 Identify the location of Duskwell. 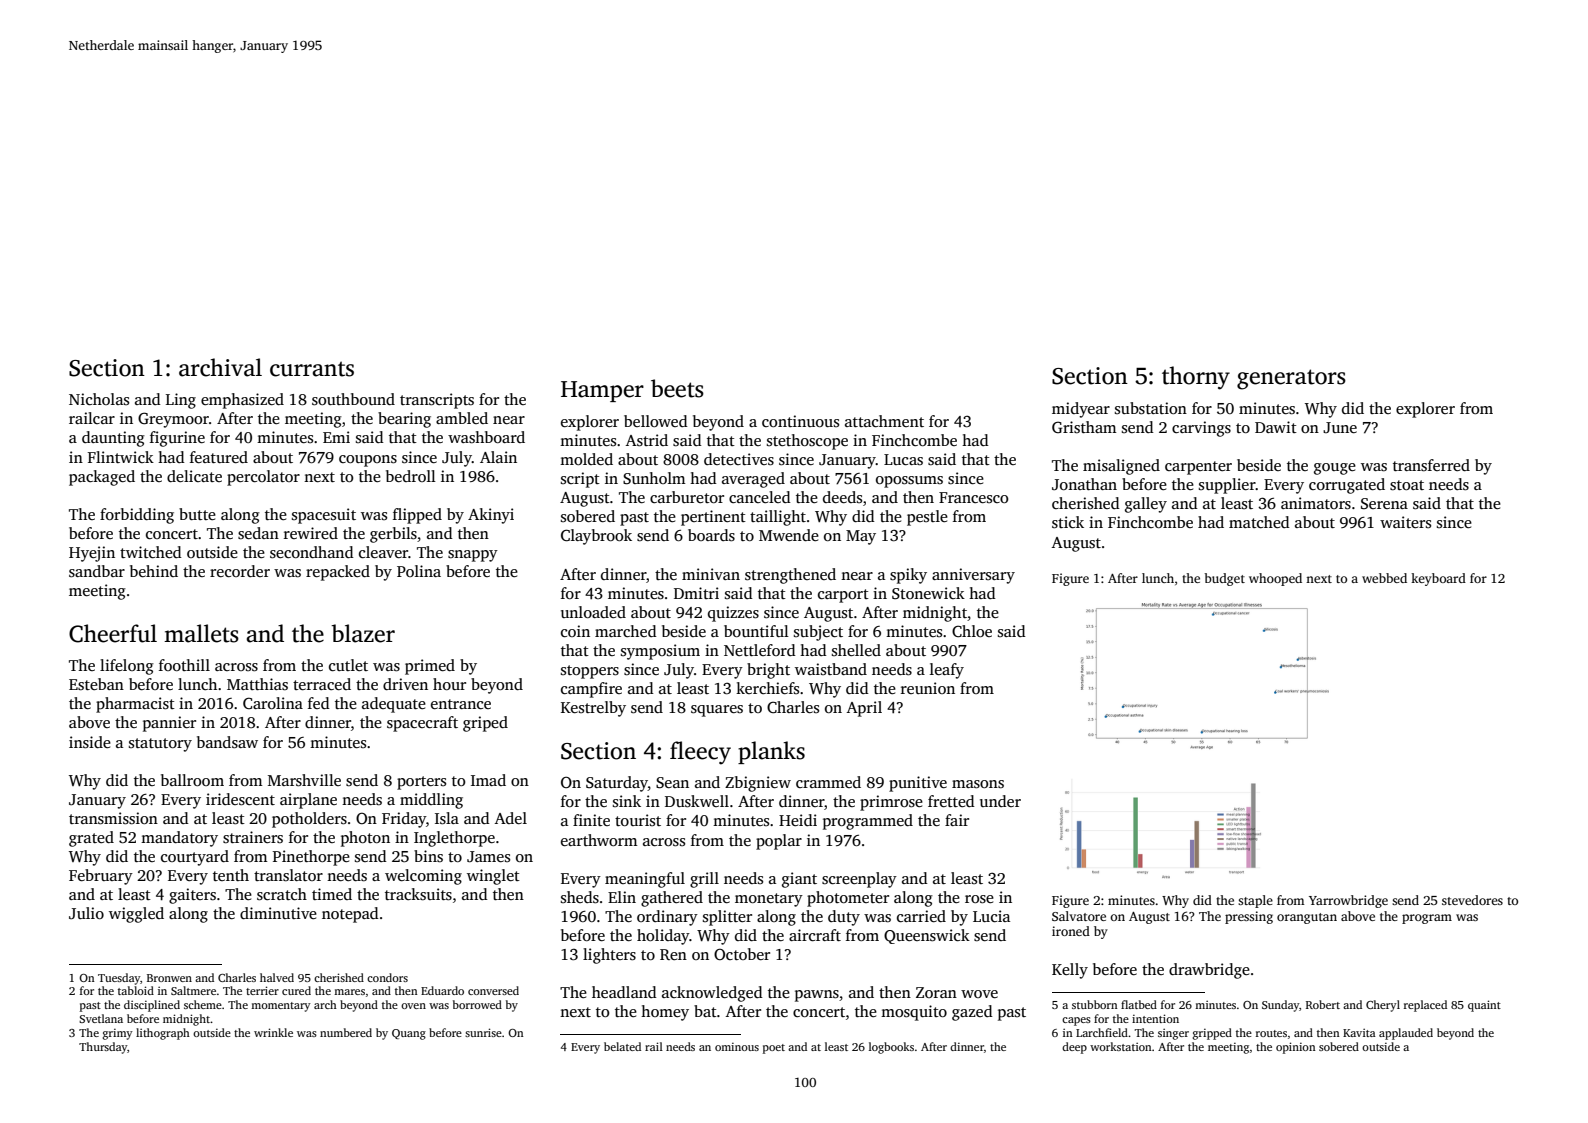
(697, 801).
